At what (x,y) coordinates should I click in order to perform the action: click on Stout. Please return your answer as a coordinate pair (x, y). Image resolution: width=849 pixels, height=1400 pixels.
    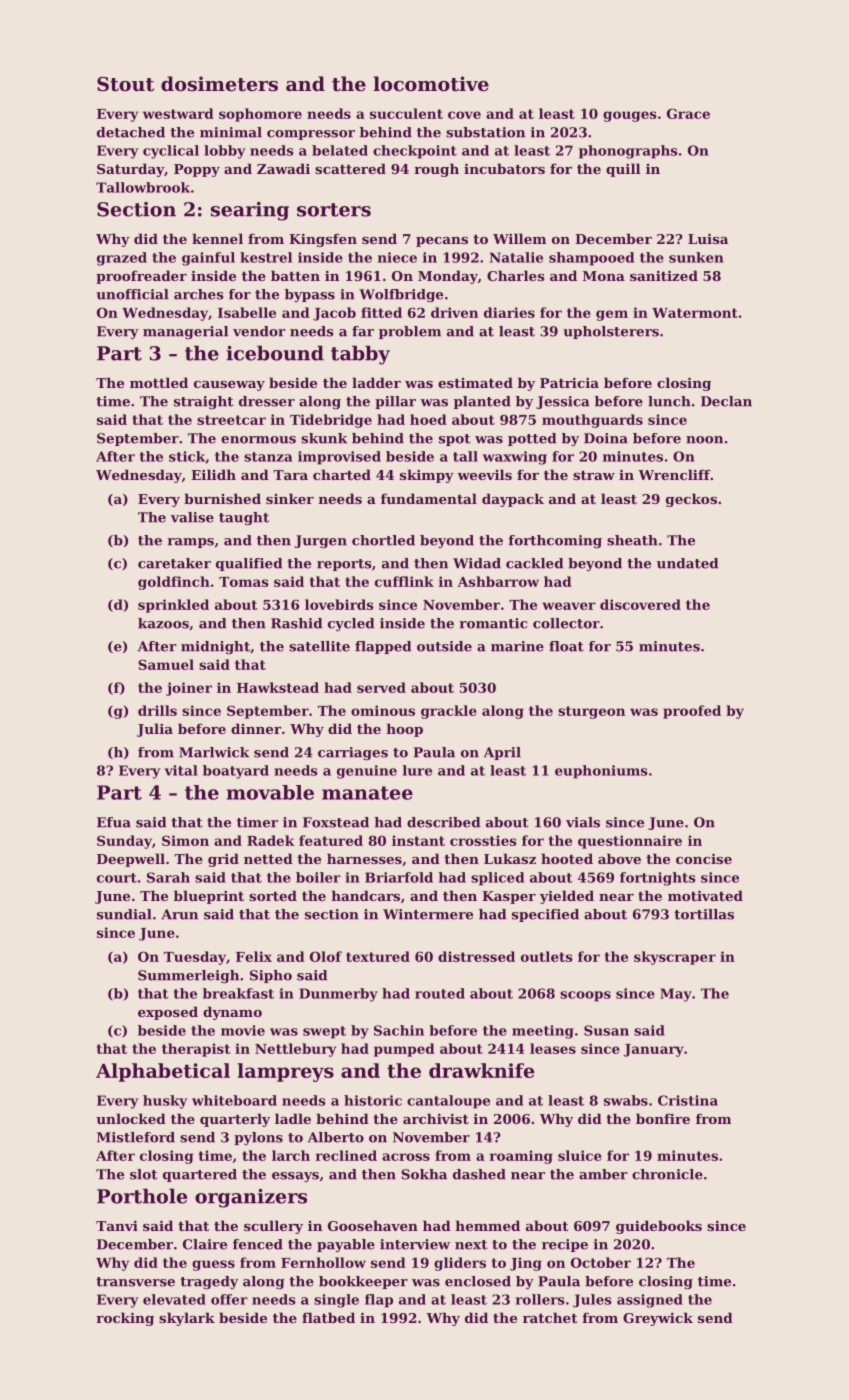
    Looking at the image, I should click on (125, 84).
